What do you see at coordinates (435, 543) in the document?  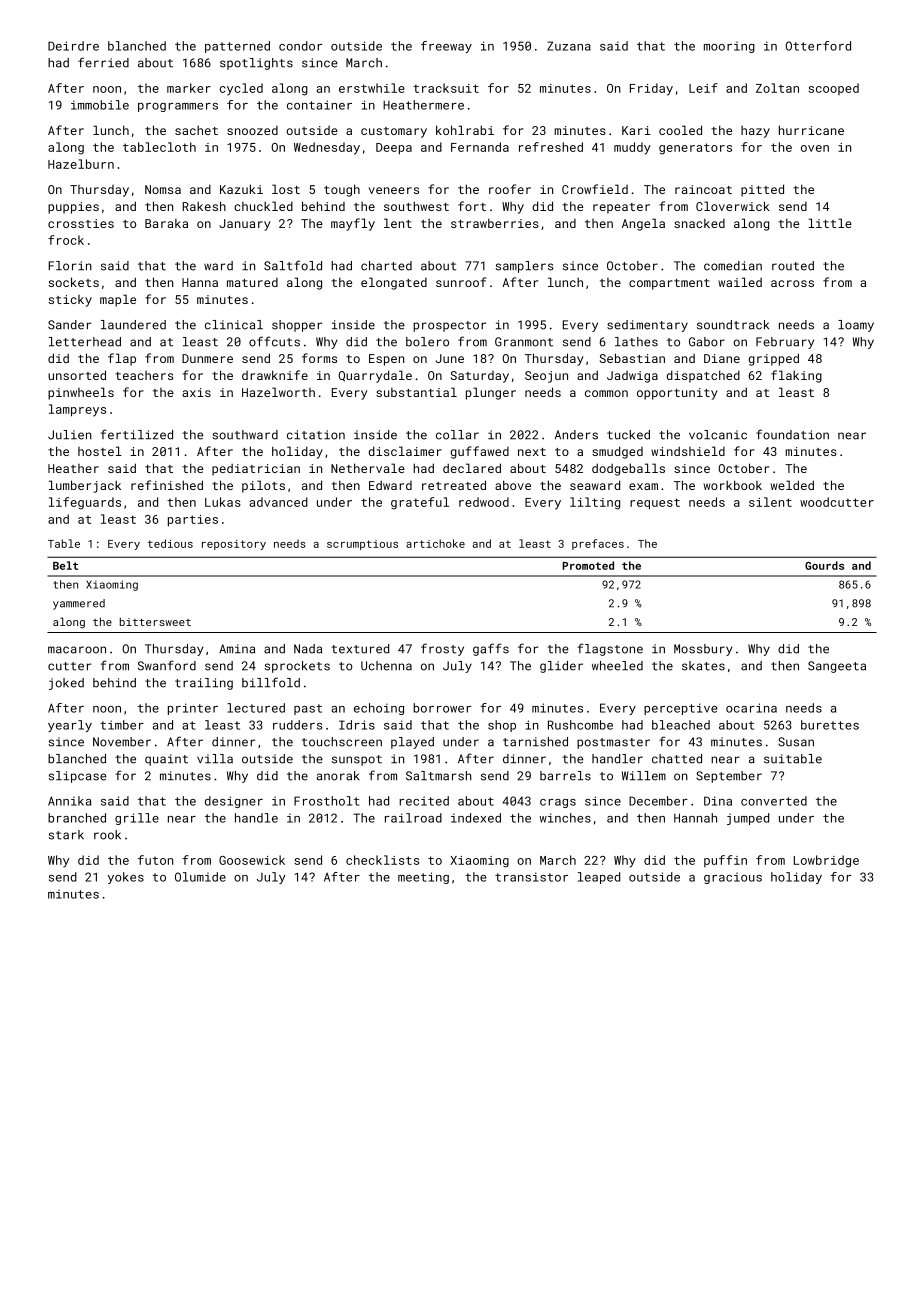 I see `artichoke` at bounding box center [435, 543].
